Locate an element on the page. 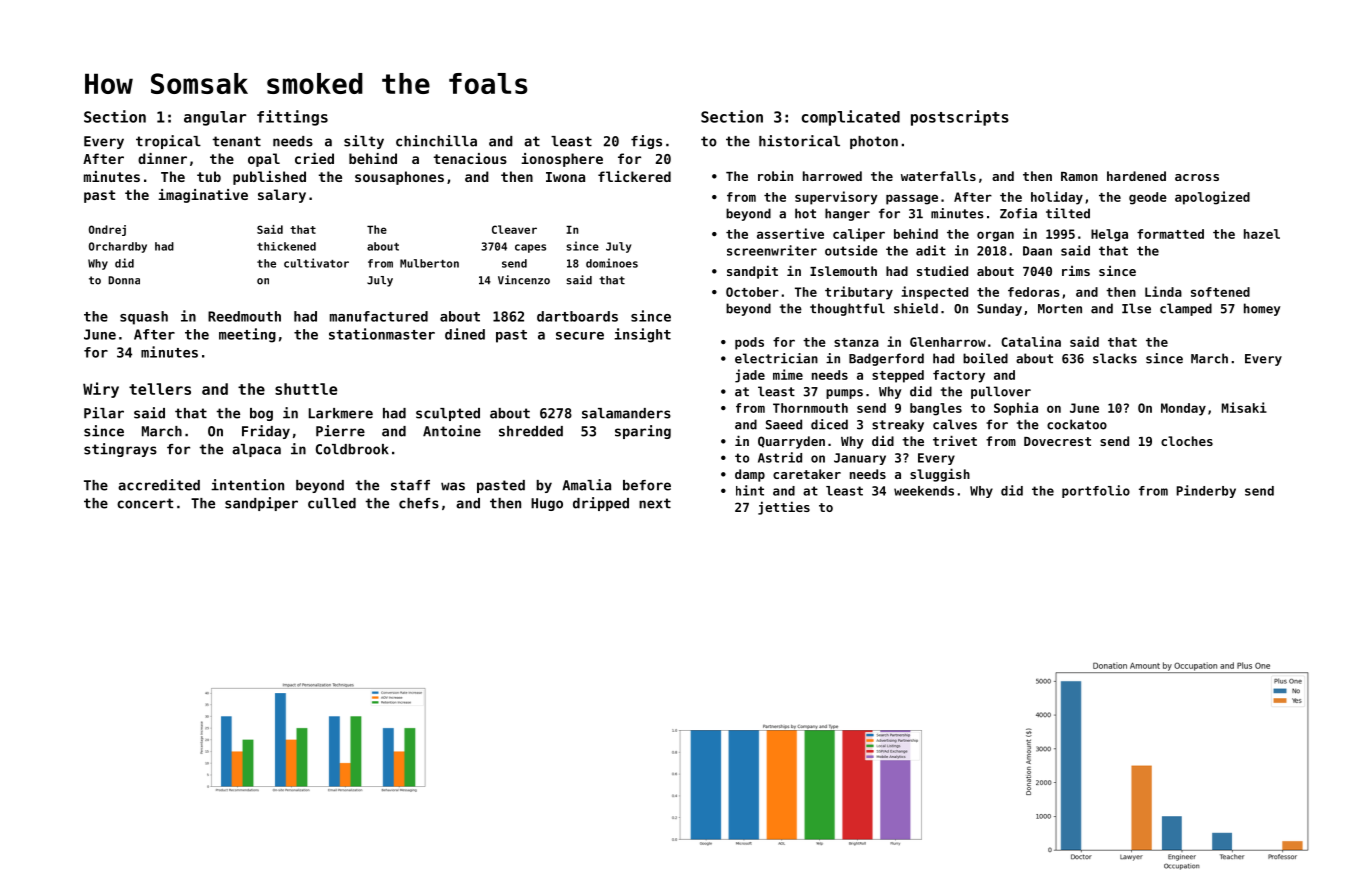 The image size is (1372, 887). stationmaster is located at coordinates (382, 334).
